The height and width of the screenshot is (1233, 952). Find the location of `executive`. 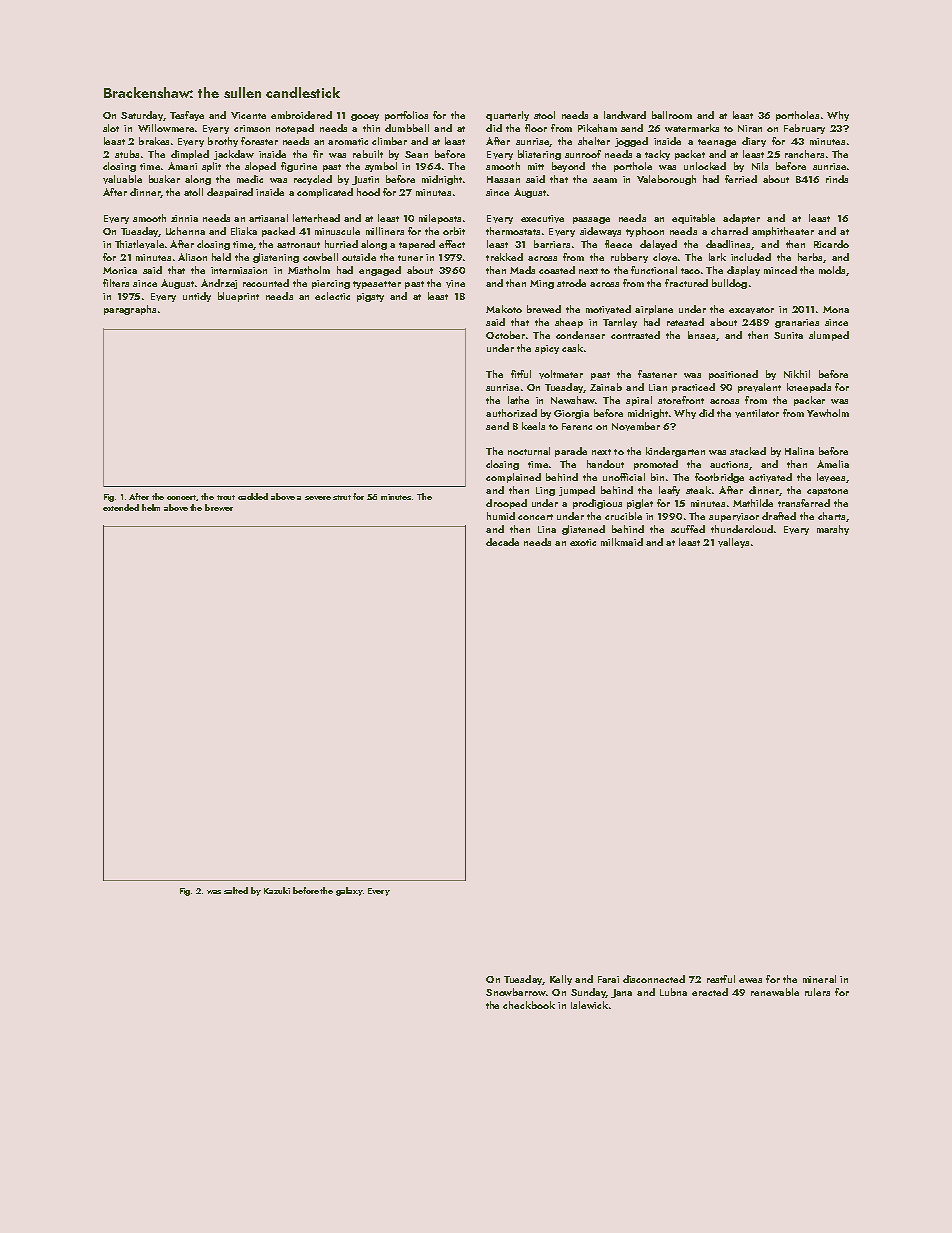

executive is located at coordinates (542, 219).
